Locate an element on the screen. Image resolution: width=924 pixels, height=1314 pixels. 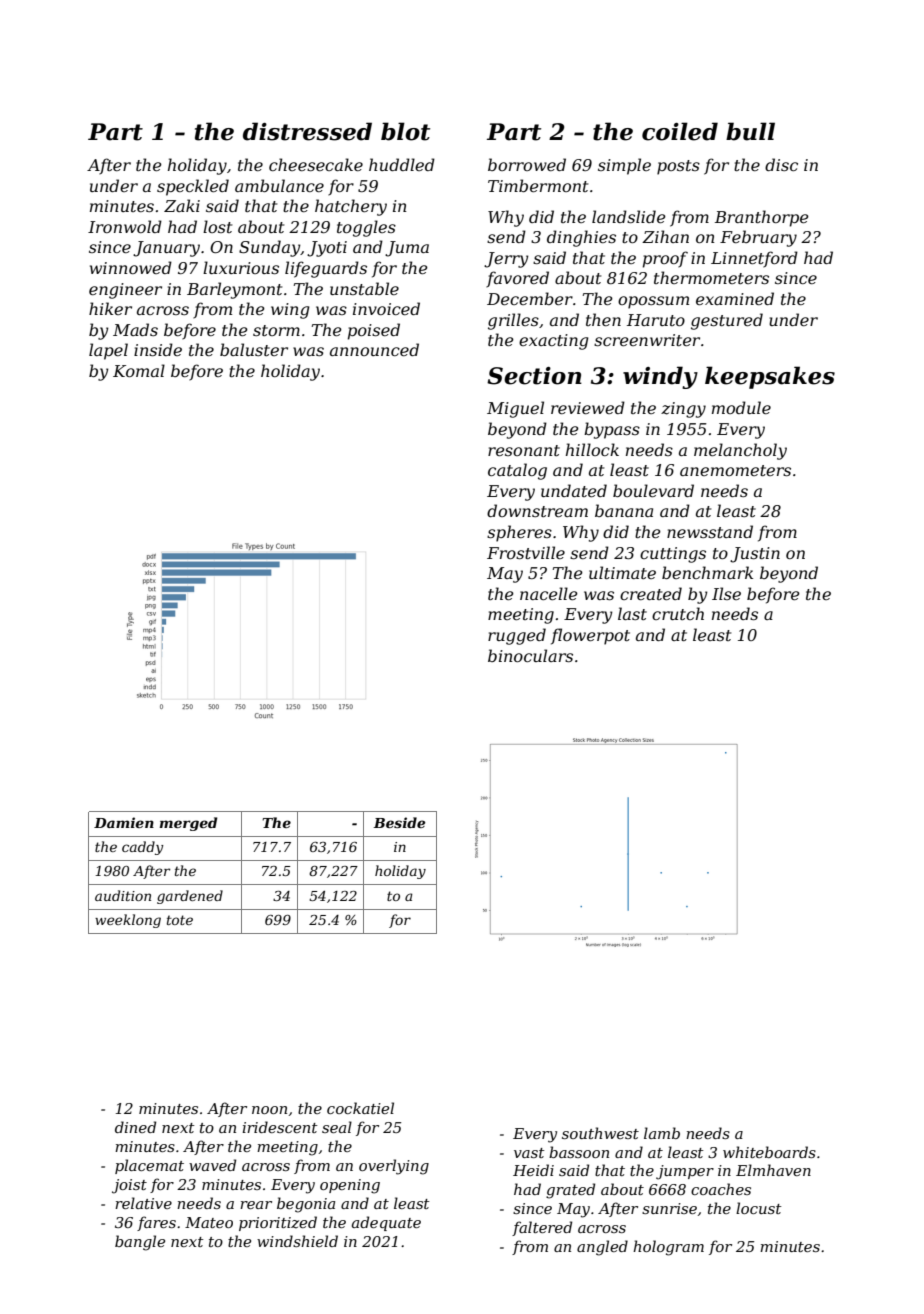
module is located at coordinates (741, 407).
